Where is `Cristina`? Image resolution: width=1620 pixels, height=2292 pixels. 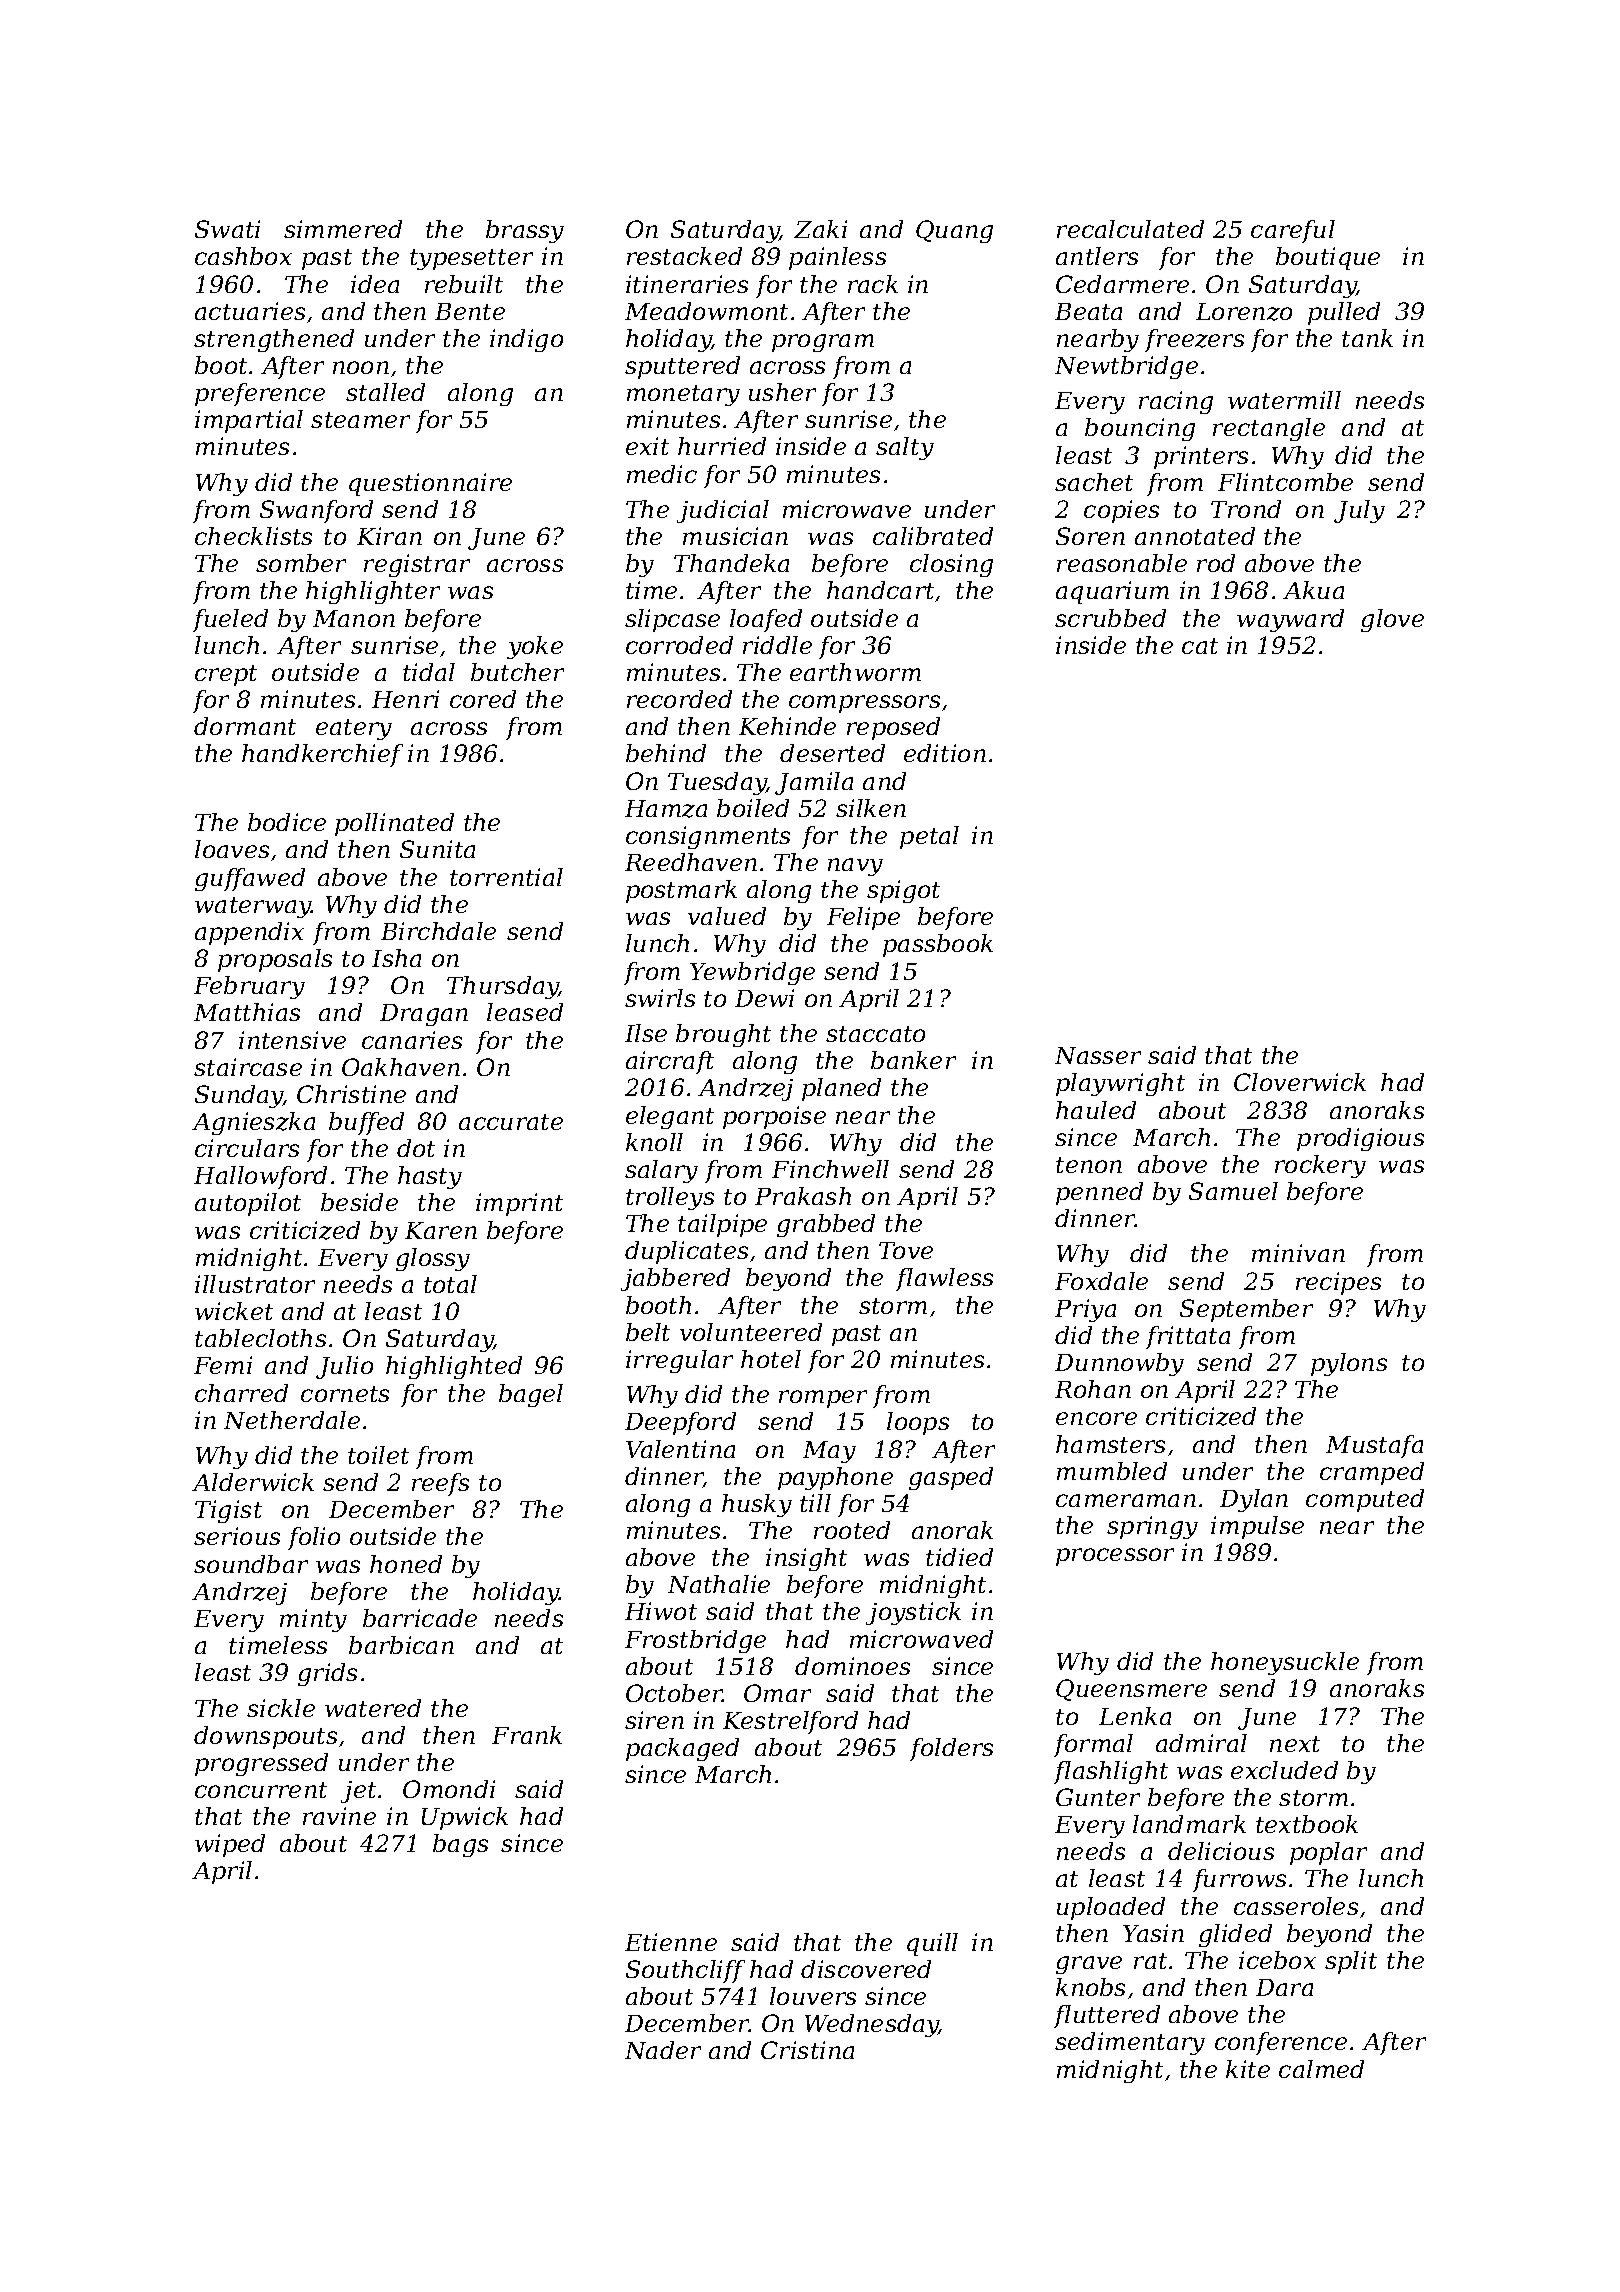
Cristina is located at coordinates (807, 2050).
